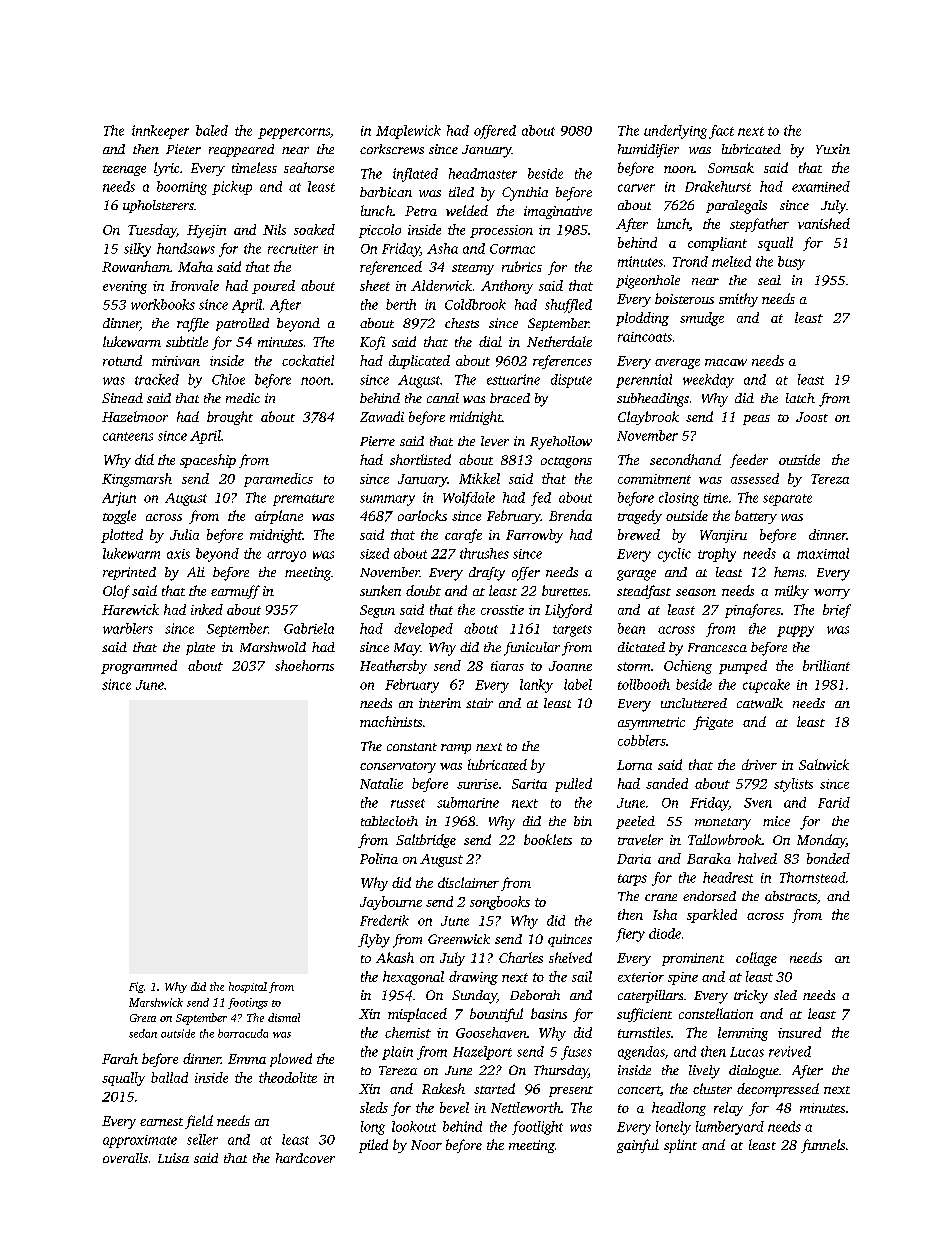 This screenshot has height=1233, width=952. Describe the element at coordinates (391, 721) in the screenshot. I see `machinists` at that location.
